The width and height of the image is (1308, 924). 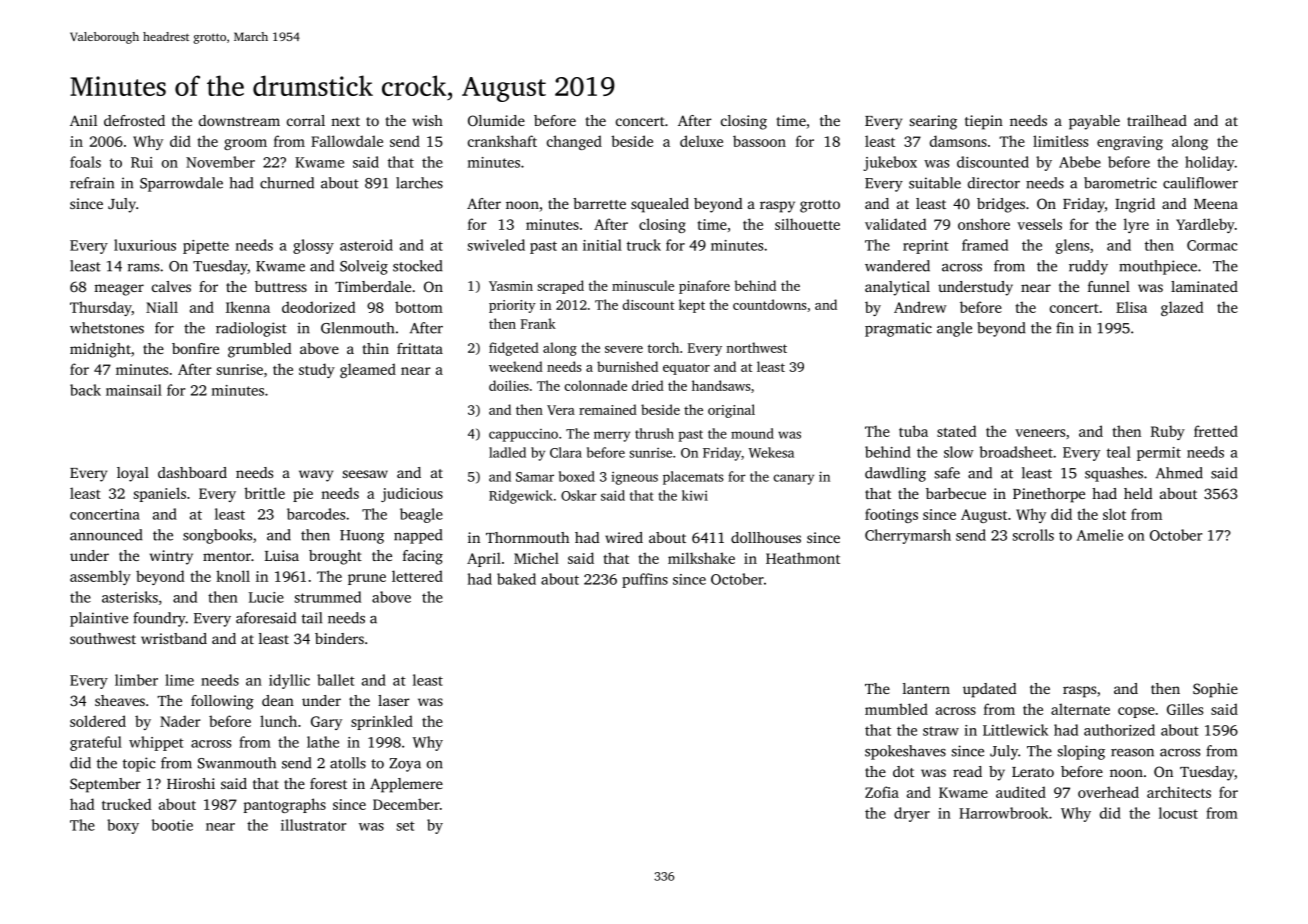 What do you see at coordinates (174, 638) in the image?
I see `wristband` at bounding box center [174, 638].
